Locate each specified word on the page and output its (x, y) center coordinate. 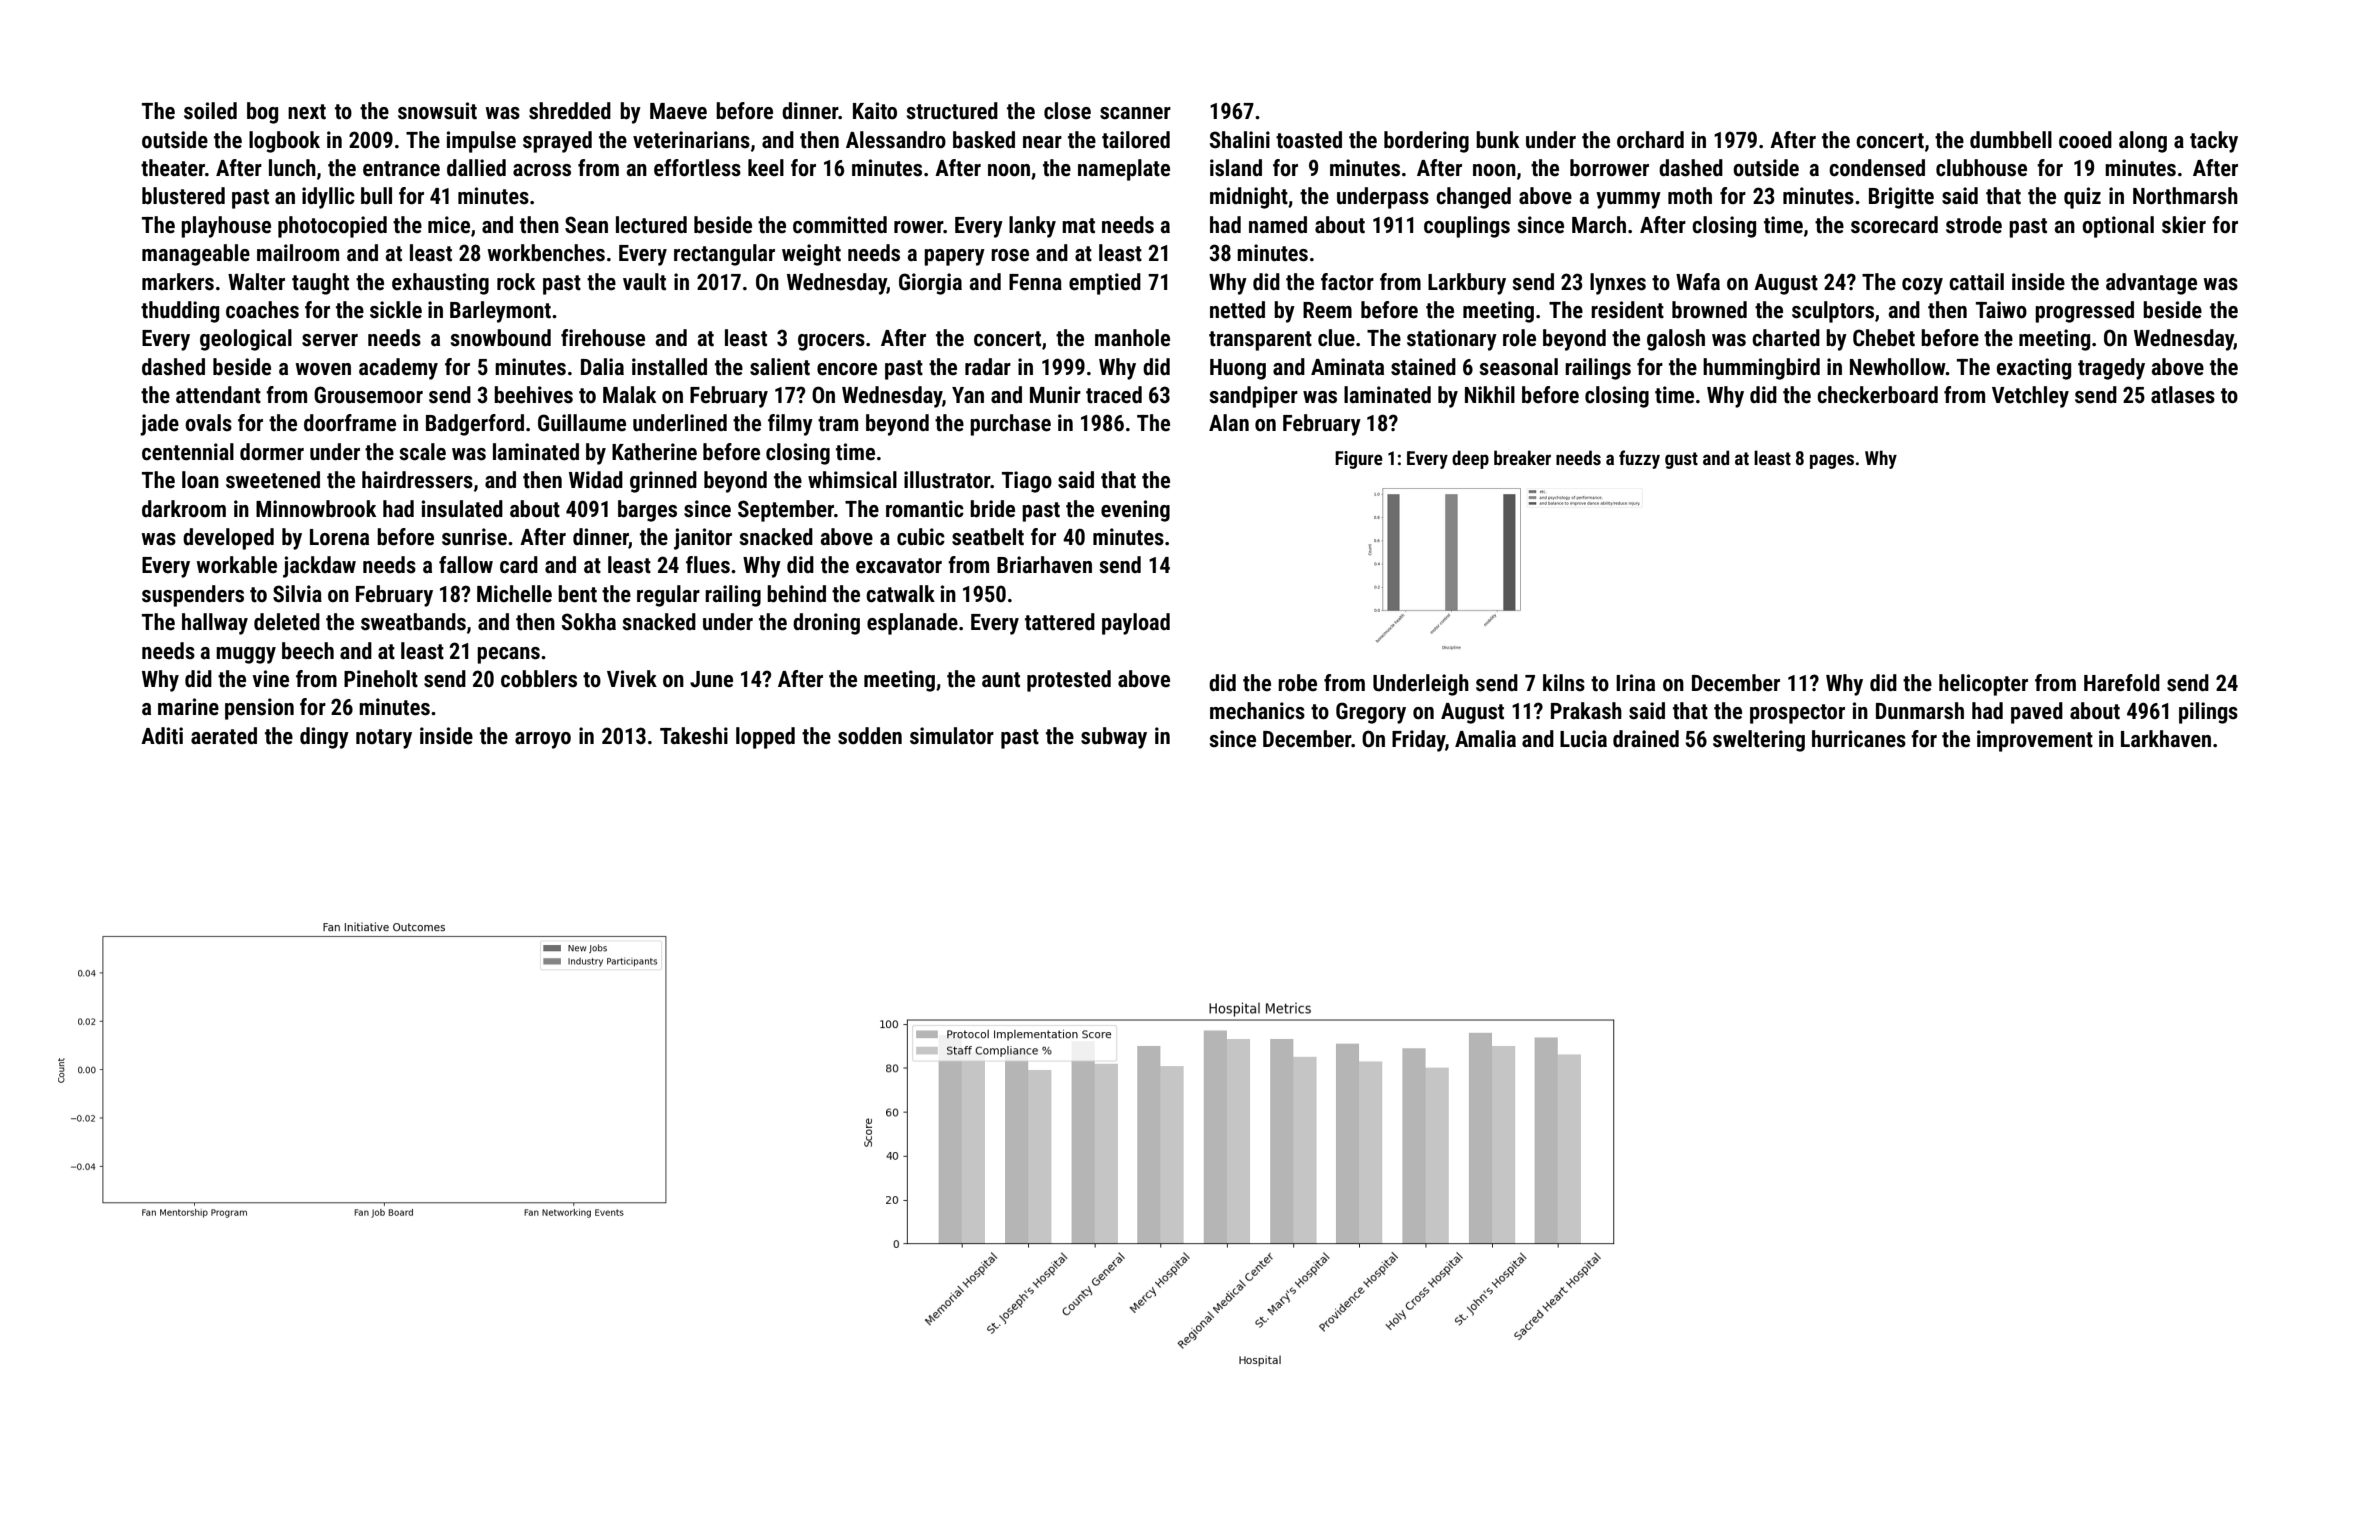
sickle (396, 310)
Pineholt (381, 679)
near (1042, 142)
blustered (183, 196)
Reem (1327, 310)
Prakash (1586, 711)
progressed (2084, 312)
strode (1974, 225)
